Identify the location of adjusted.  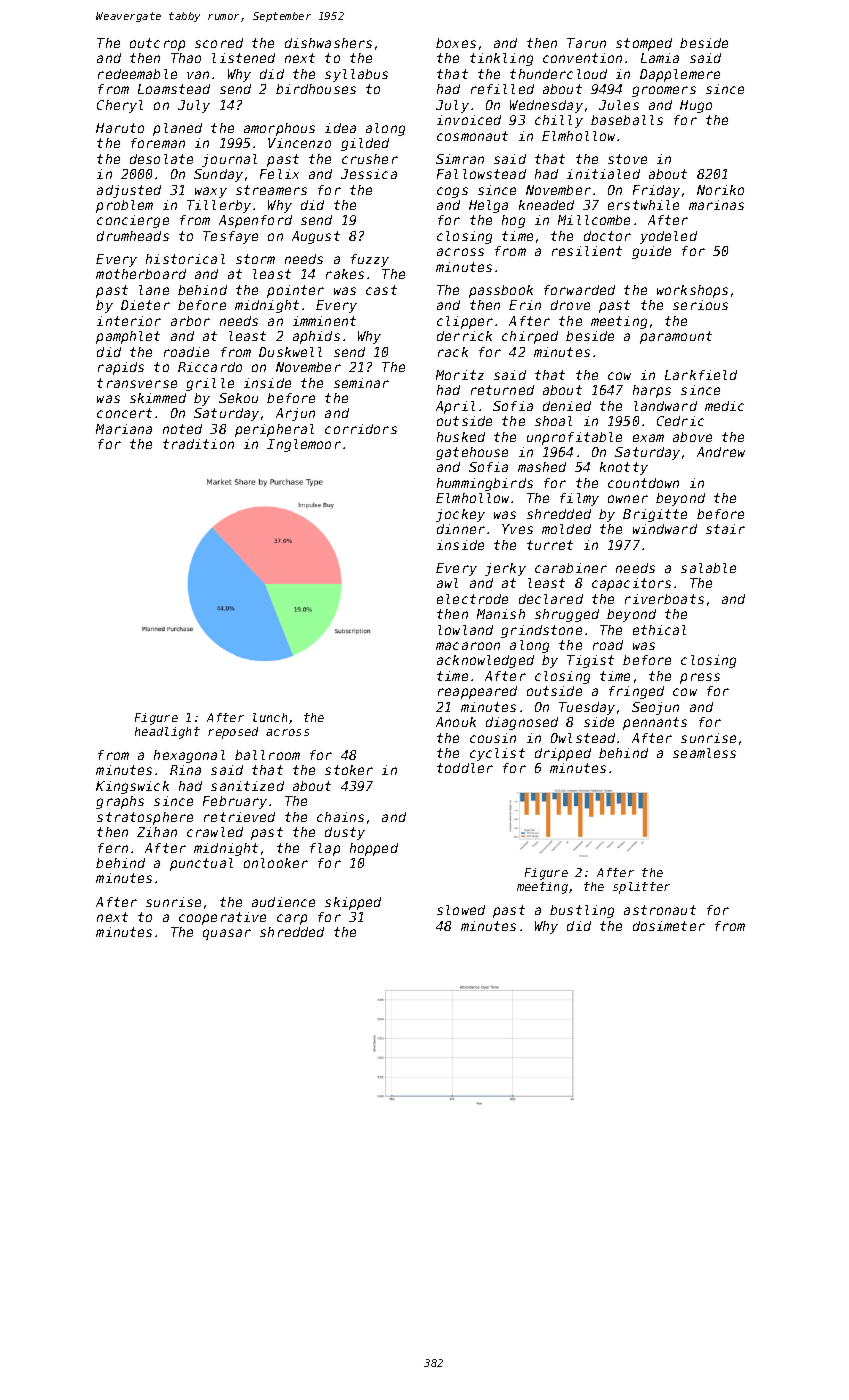
(129, 191).
